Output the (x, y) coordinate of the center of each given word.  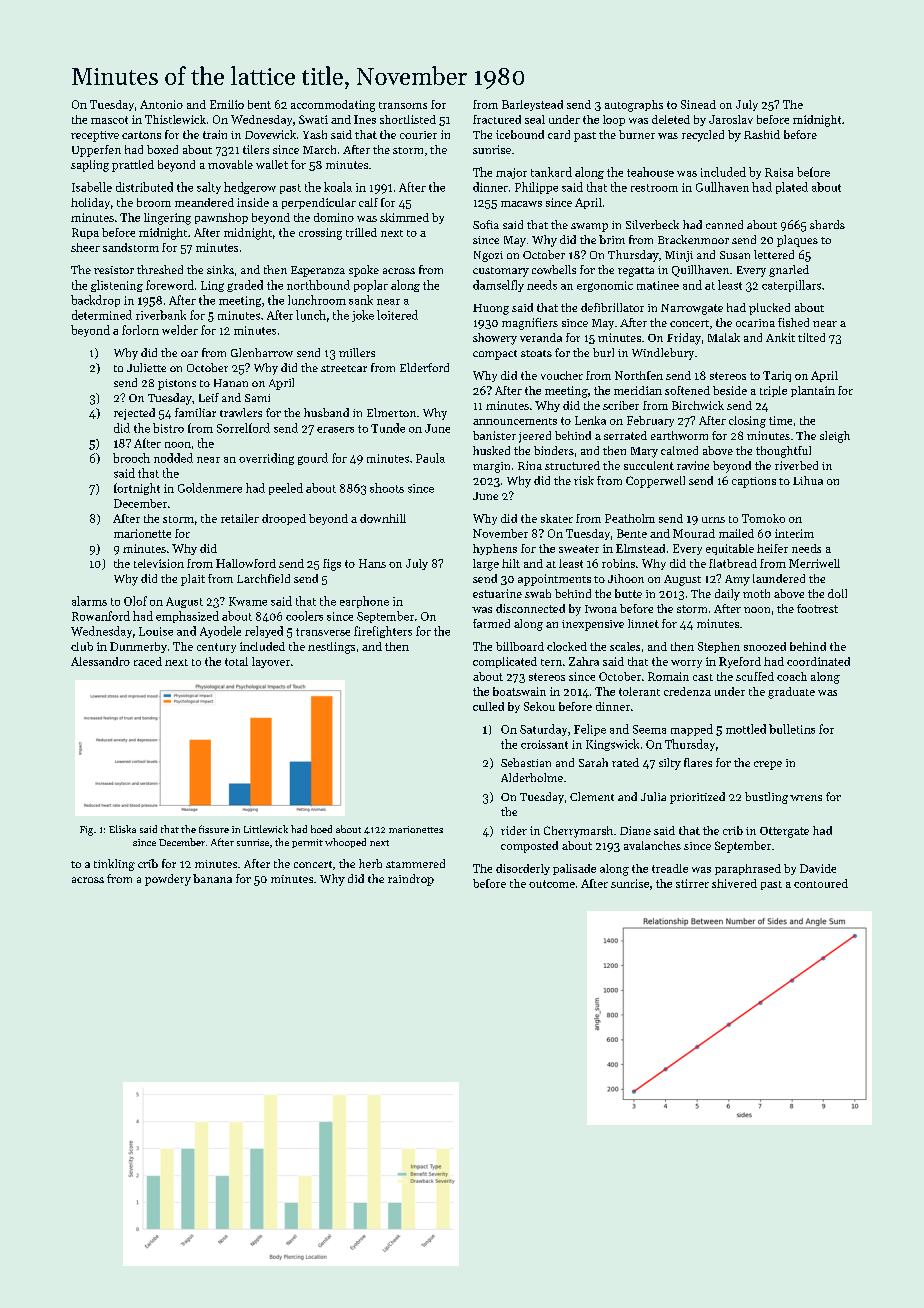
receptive (95, 136)
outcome (552, 884)
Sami (257, 398)
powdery (168, 880)
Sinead (698, 104)
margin (491, 467)
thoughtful (783, 452)
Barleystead (532, 105)
